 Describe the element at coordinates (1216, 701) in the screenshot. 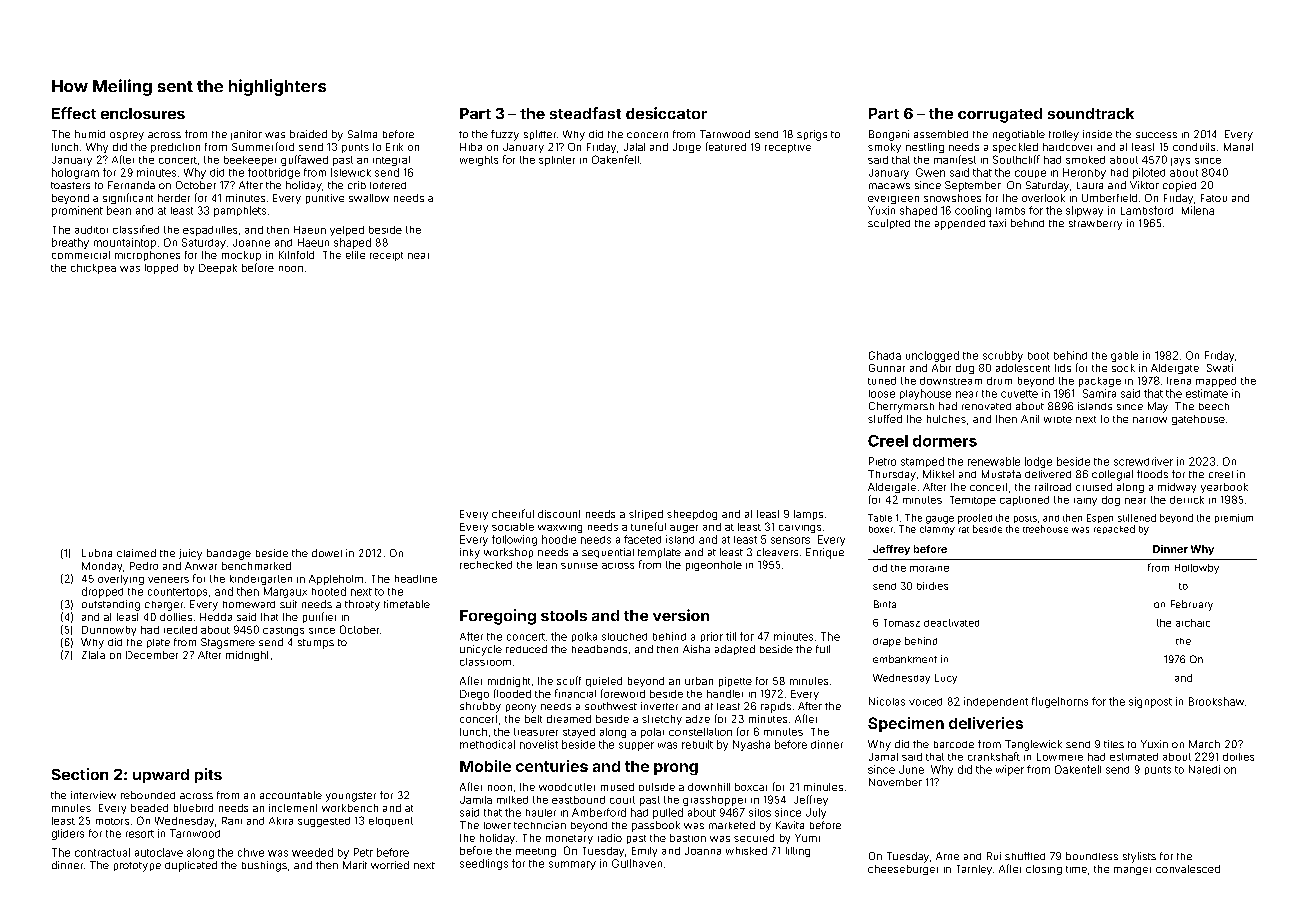

I see `Brookshaw` at that location.
